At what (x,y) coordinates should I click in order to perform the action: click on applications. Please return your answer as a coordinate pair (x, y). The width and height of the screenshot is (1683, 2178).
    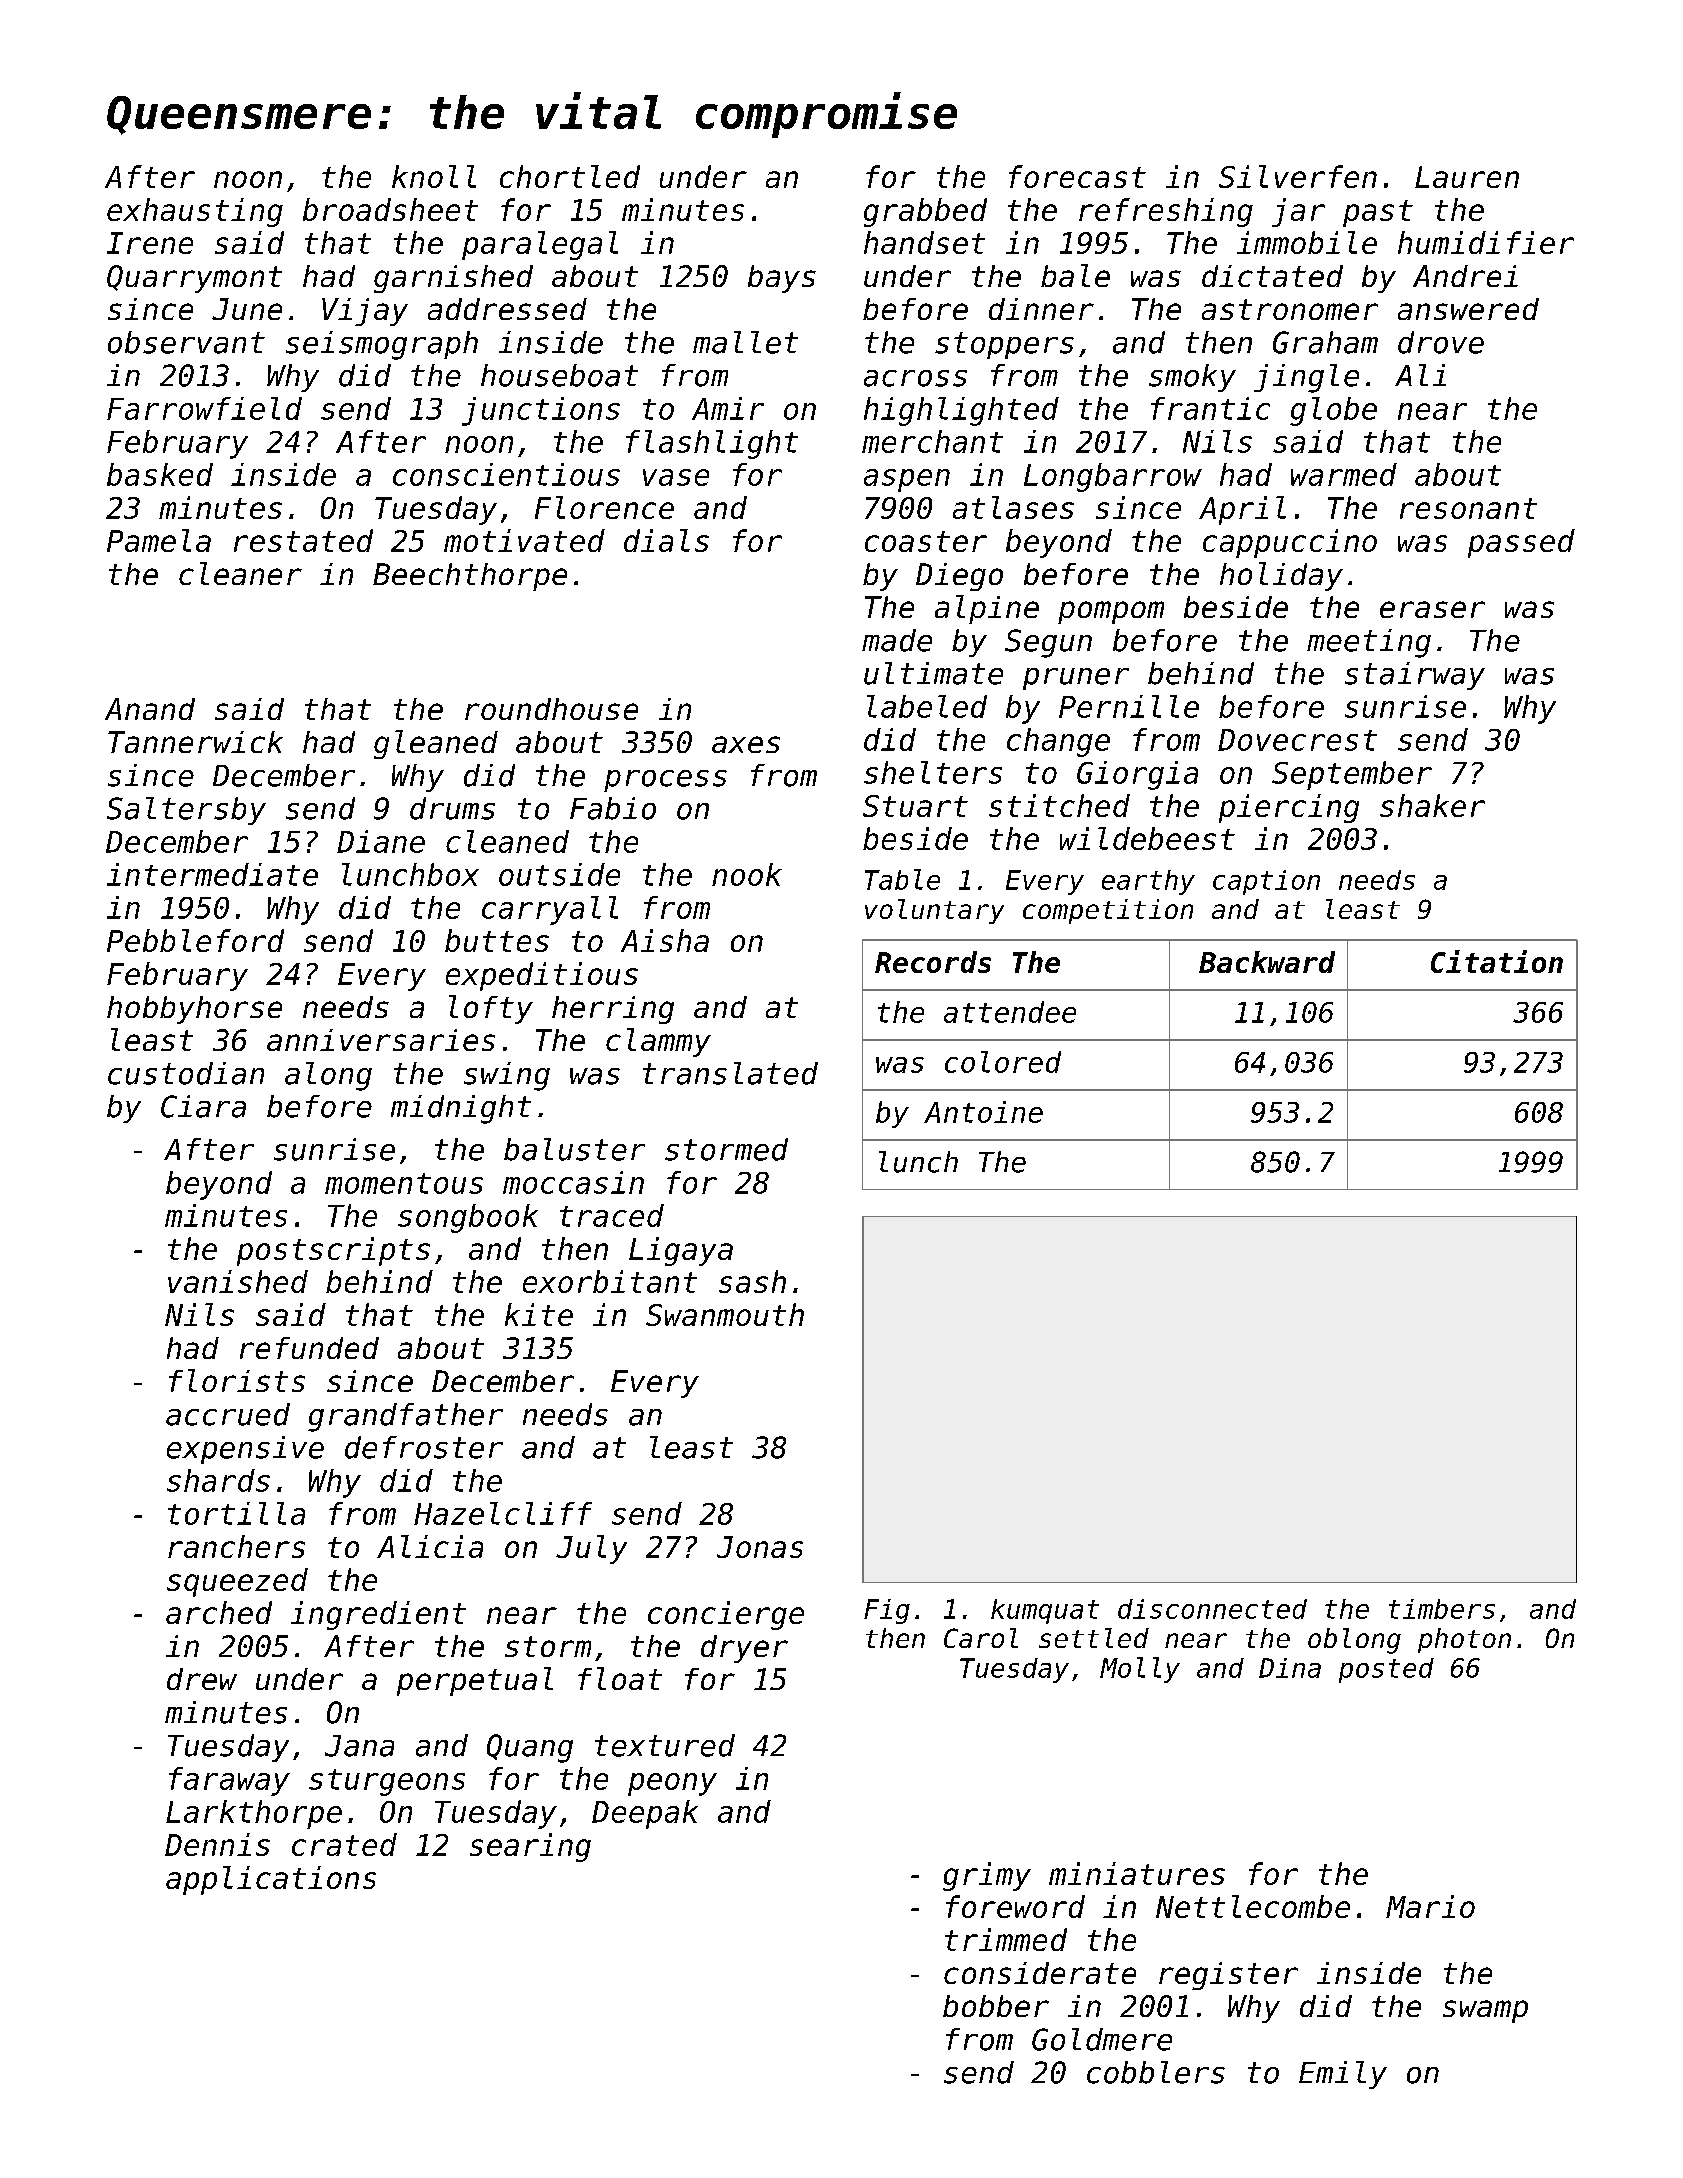
    Looking at the image, I should click on (271, 1880).
